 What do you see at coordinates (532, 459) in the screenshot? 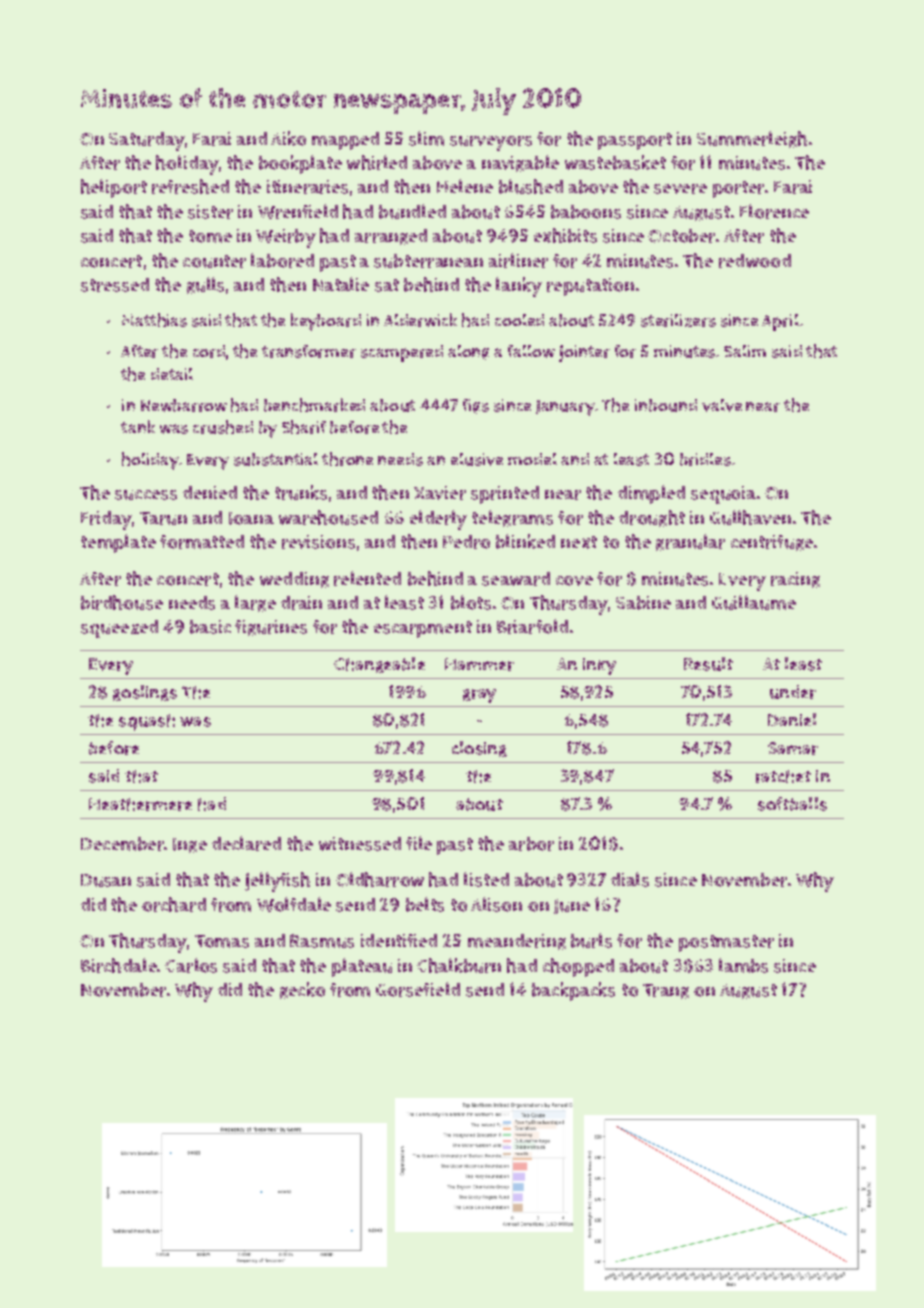
I see `model` at bounding box center [532, 459].
